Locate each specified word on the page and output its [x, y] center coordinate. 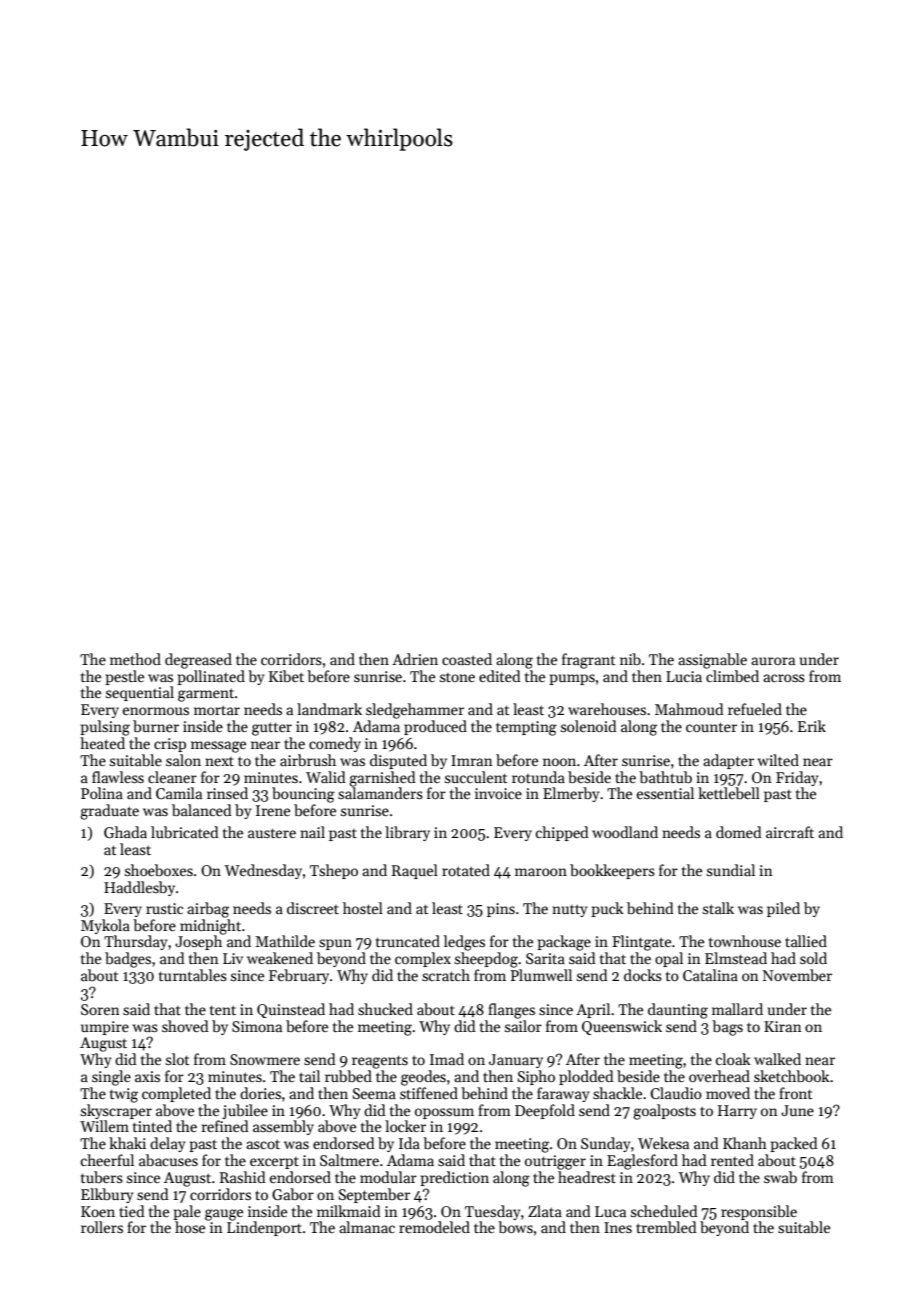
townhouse [745, 941]
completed [176, 1094]
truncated [408, 941]
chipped [562, 833]
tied [132, 1211]
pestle [124, 677]
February [299, 976]
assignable [712, 661]
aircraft [790, 832]
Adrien [415, 659]
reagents [380, 1062]
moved [728, 1093]
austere [272, 833]
